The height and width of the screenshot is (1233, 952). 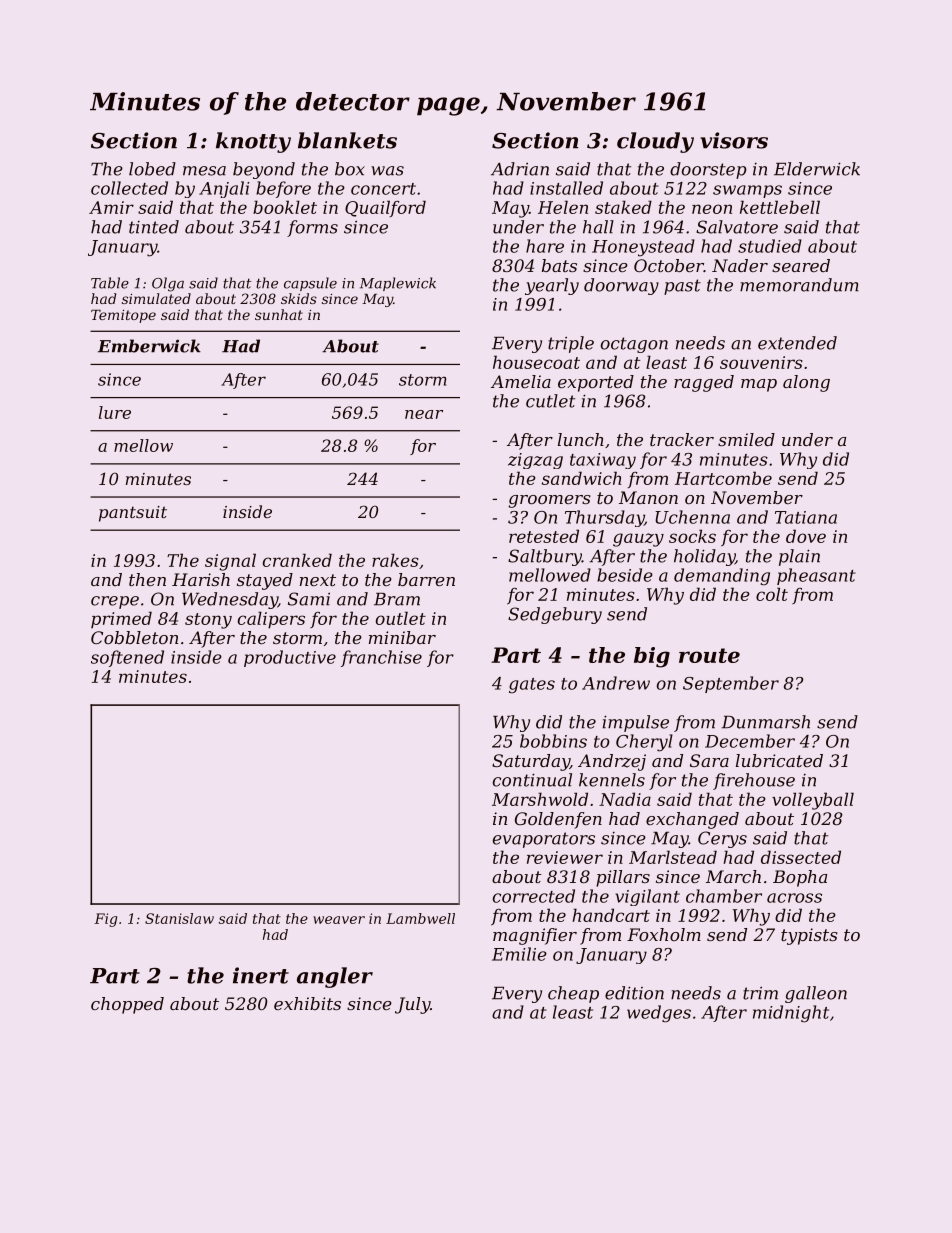 What do you see at coordinates (179, 918) in the screenshot?
I see `Stanislaw` at bounding box center [179, 918].
